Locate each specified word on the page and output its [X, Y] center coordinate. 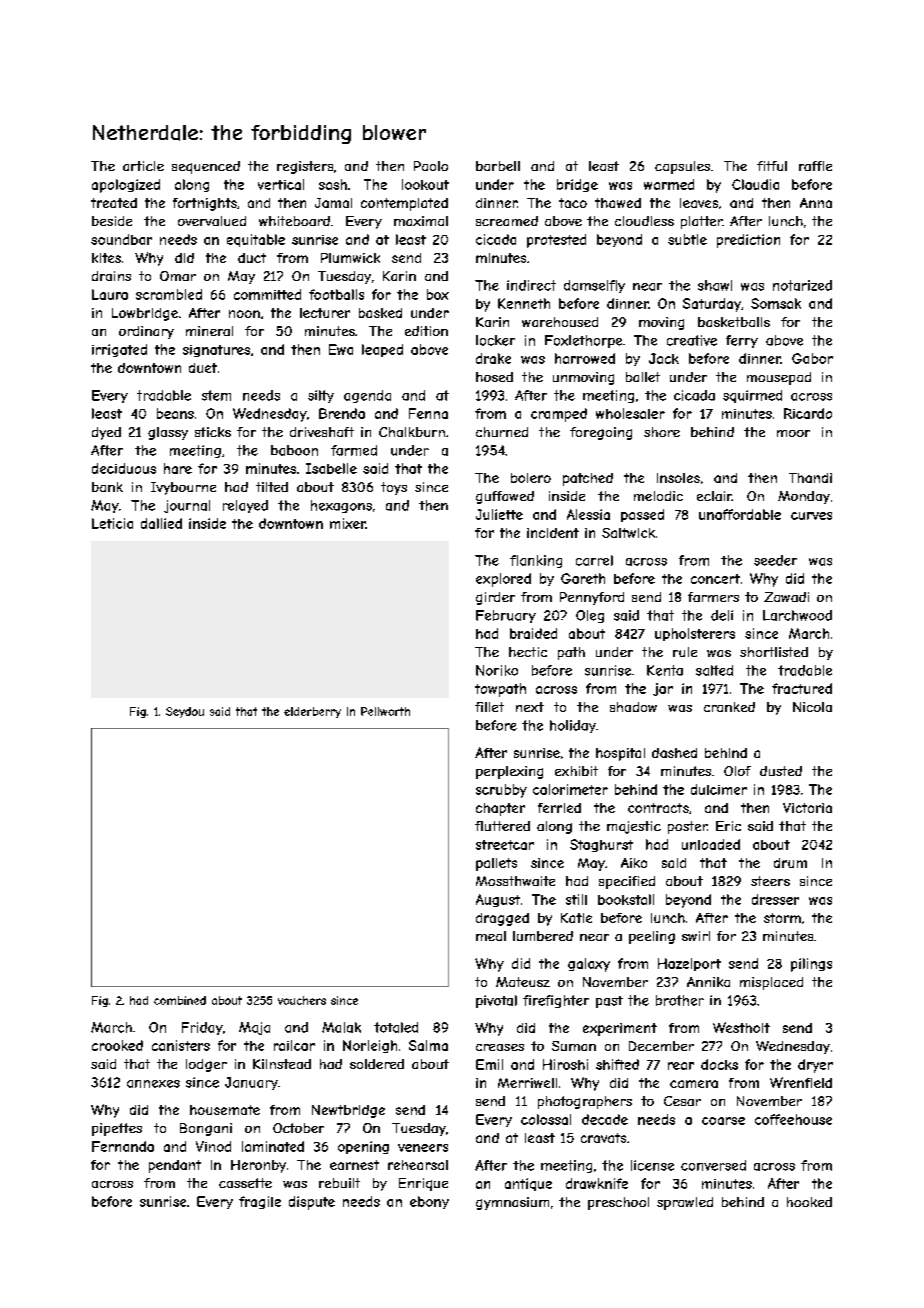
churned [502, 432]
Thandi [810, 478]
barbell [498, 166]
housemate [225, 1110]
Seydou [185, 712]
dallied [161, 523]
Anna [816, 203]
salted [714, 670]
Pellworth [385, 711]
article [143, 166]
